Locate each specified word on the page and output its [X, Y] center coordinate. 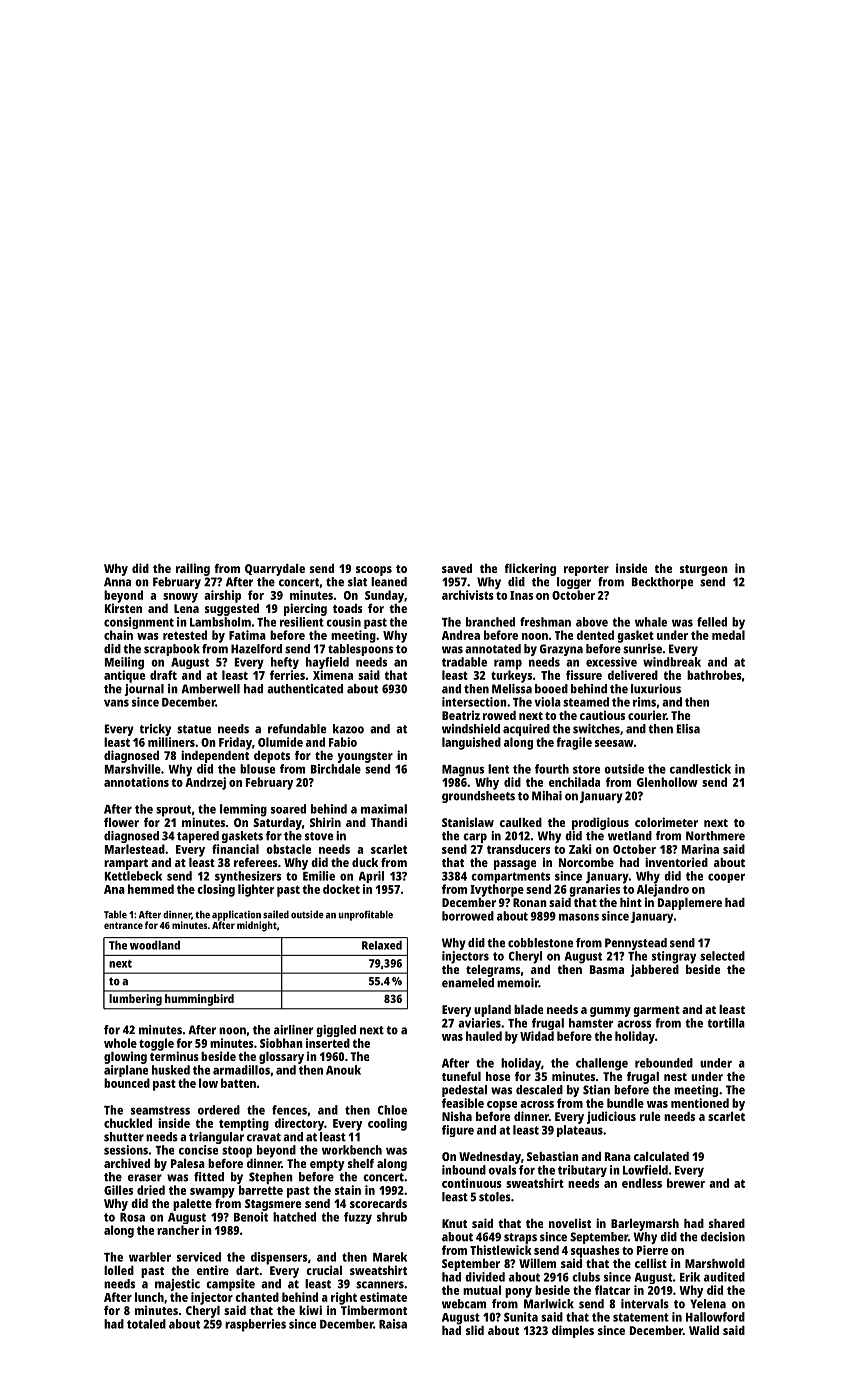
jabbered [655, 970]
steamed [586, 702]
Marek [390, 1257]
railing [193, 569]
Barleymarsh [645, 1225]
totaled [146, 1324]
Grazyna [561, 650]
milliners [171, 742]
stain [348, 1190]
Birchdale [336, 769]
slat [357, 582]
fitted [209, 1177]
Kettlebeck [133, 876]
